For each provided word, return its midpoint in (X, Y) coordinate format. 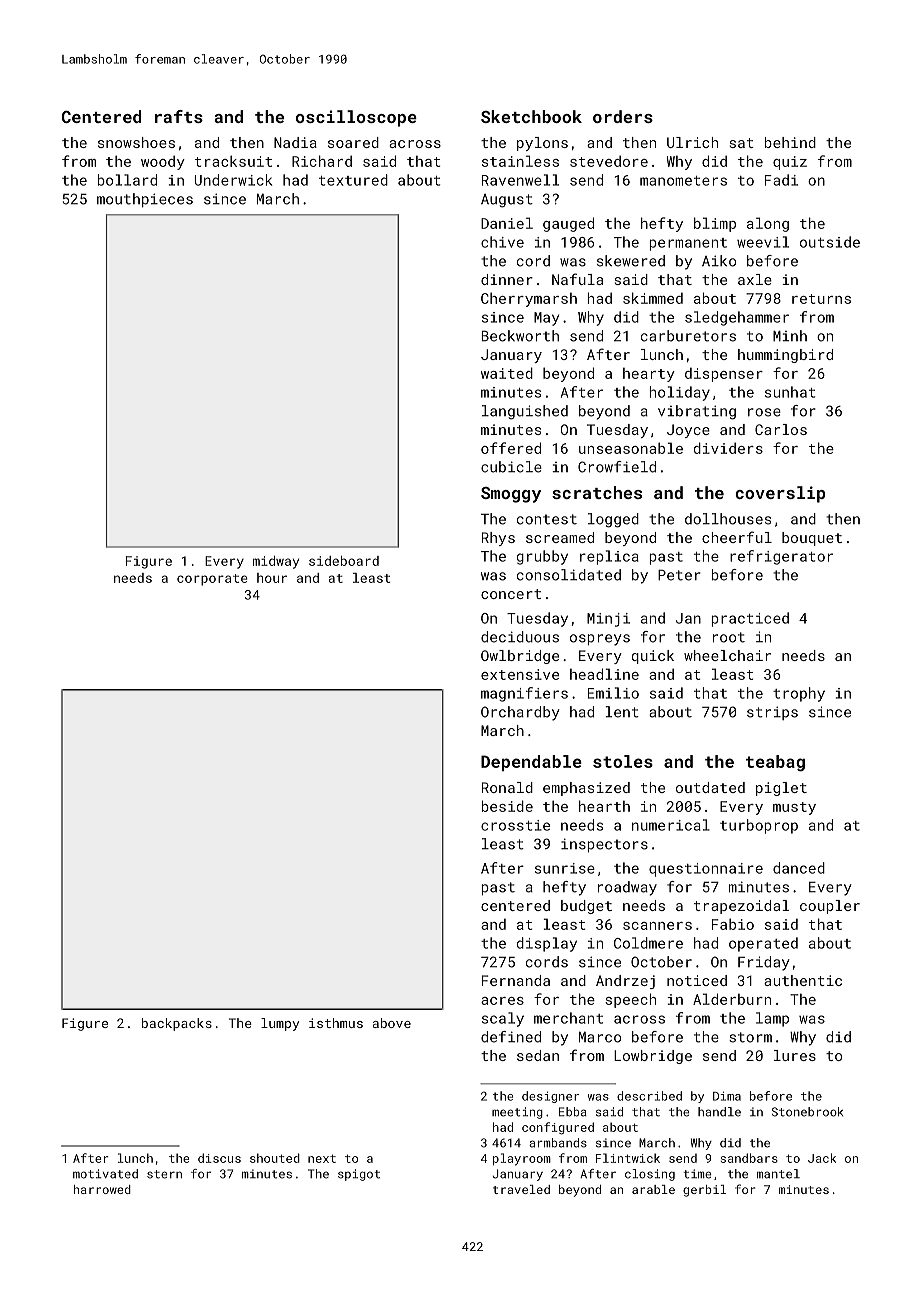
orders (623, 116)
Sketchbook (531, 116)
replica (609, 557)
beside (507, 806)
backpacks (177, 1024)
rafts (179, 116)
